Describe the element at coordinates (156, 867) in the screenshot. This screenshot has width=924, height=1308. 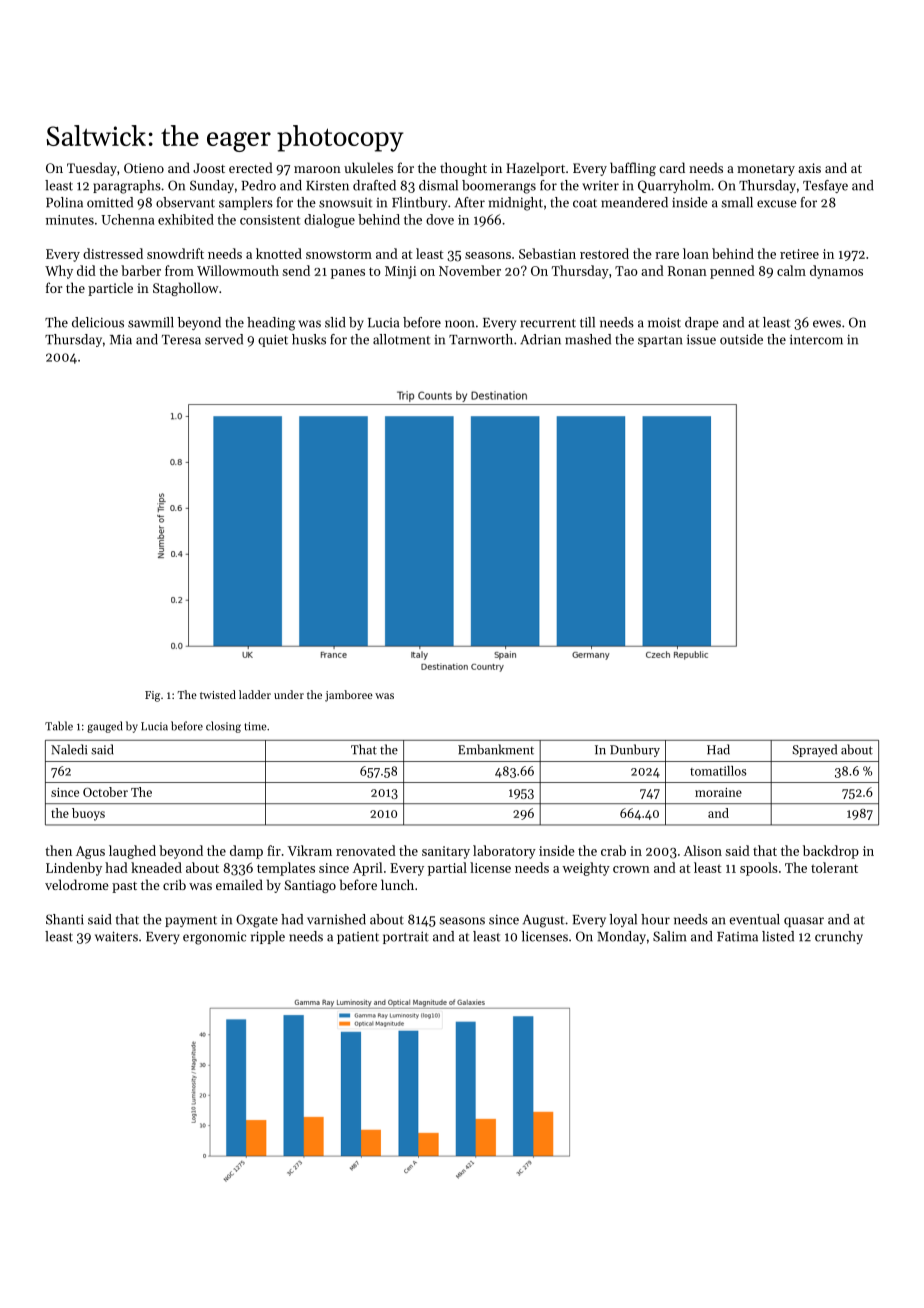
I see `kneaded` at that location.
